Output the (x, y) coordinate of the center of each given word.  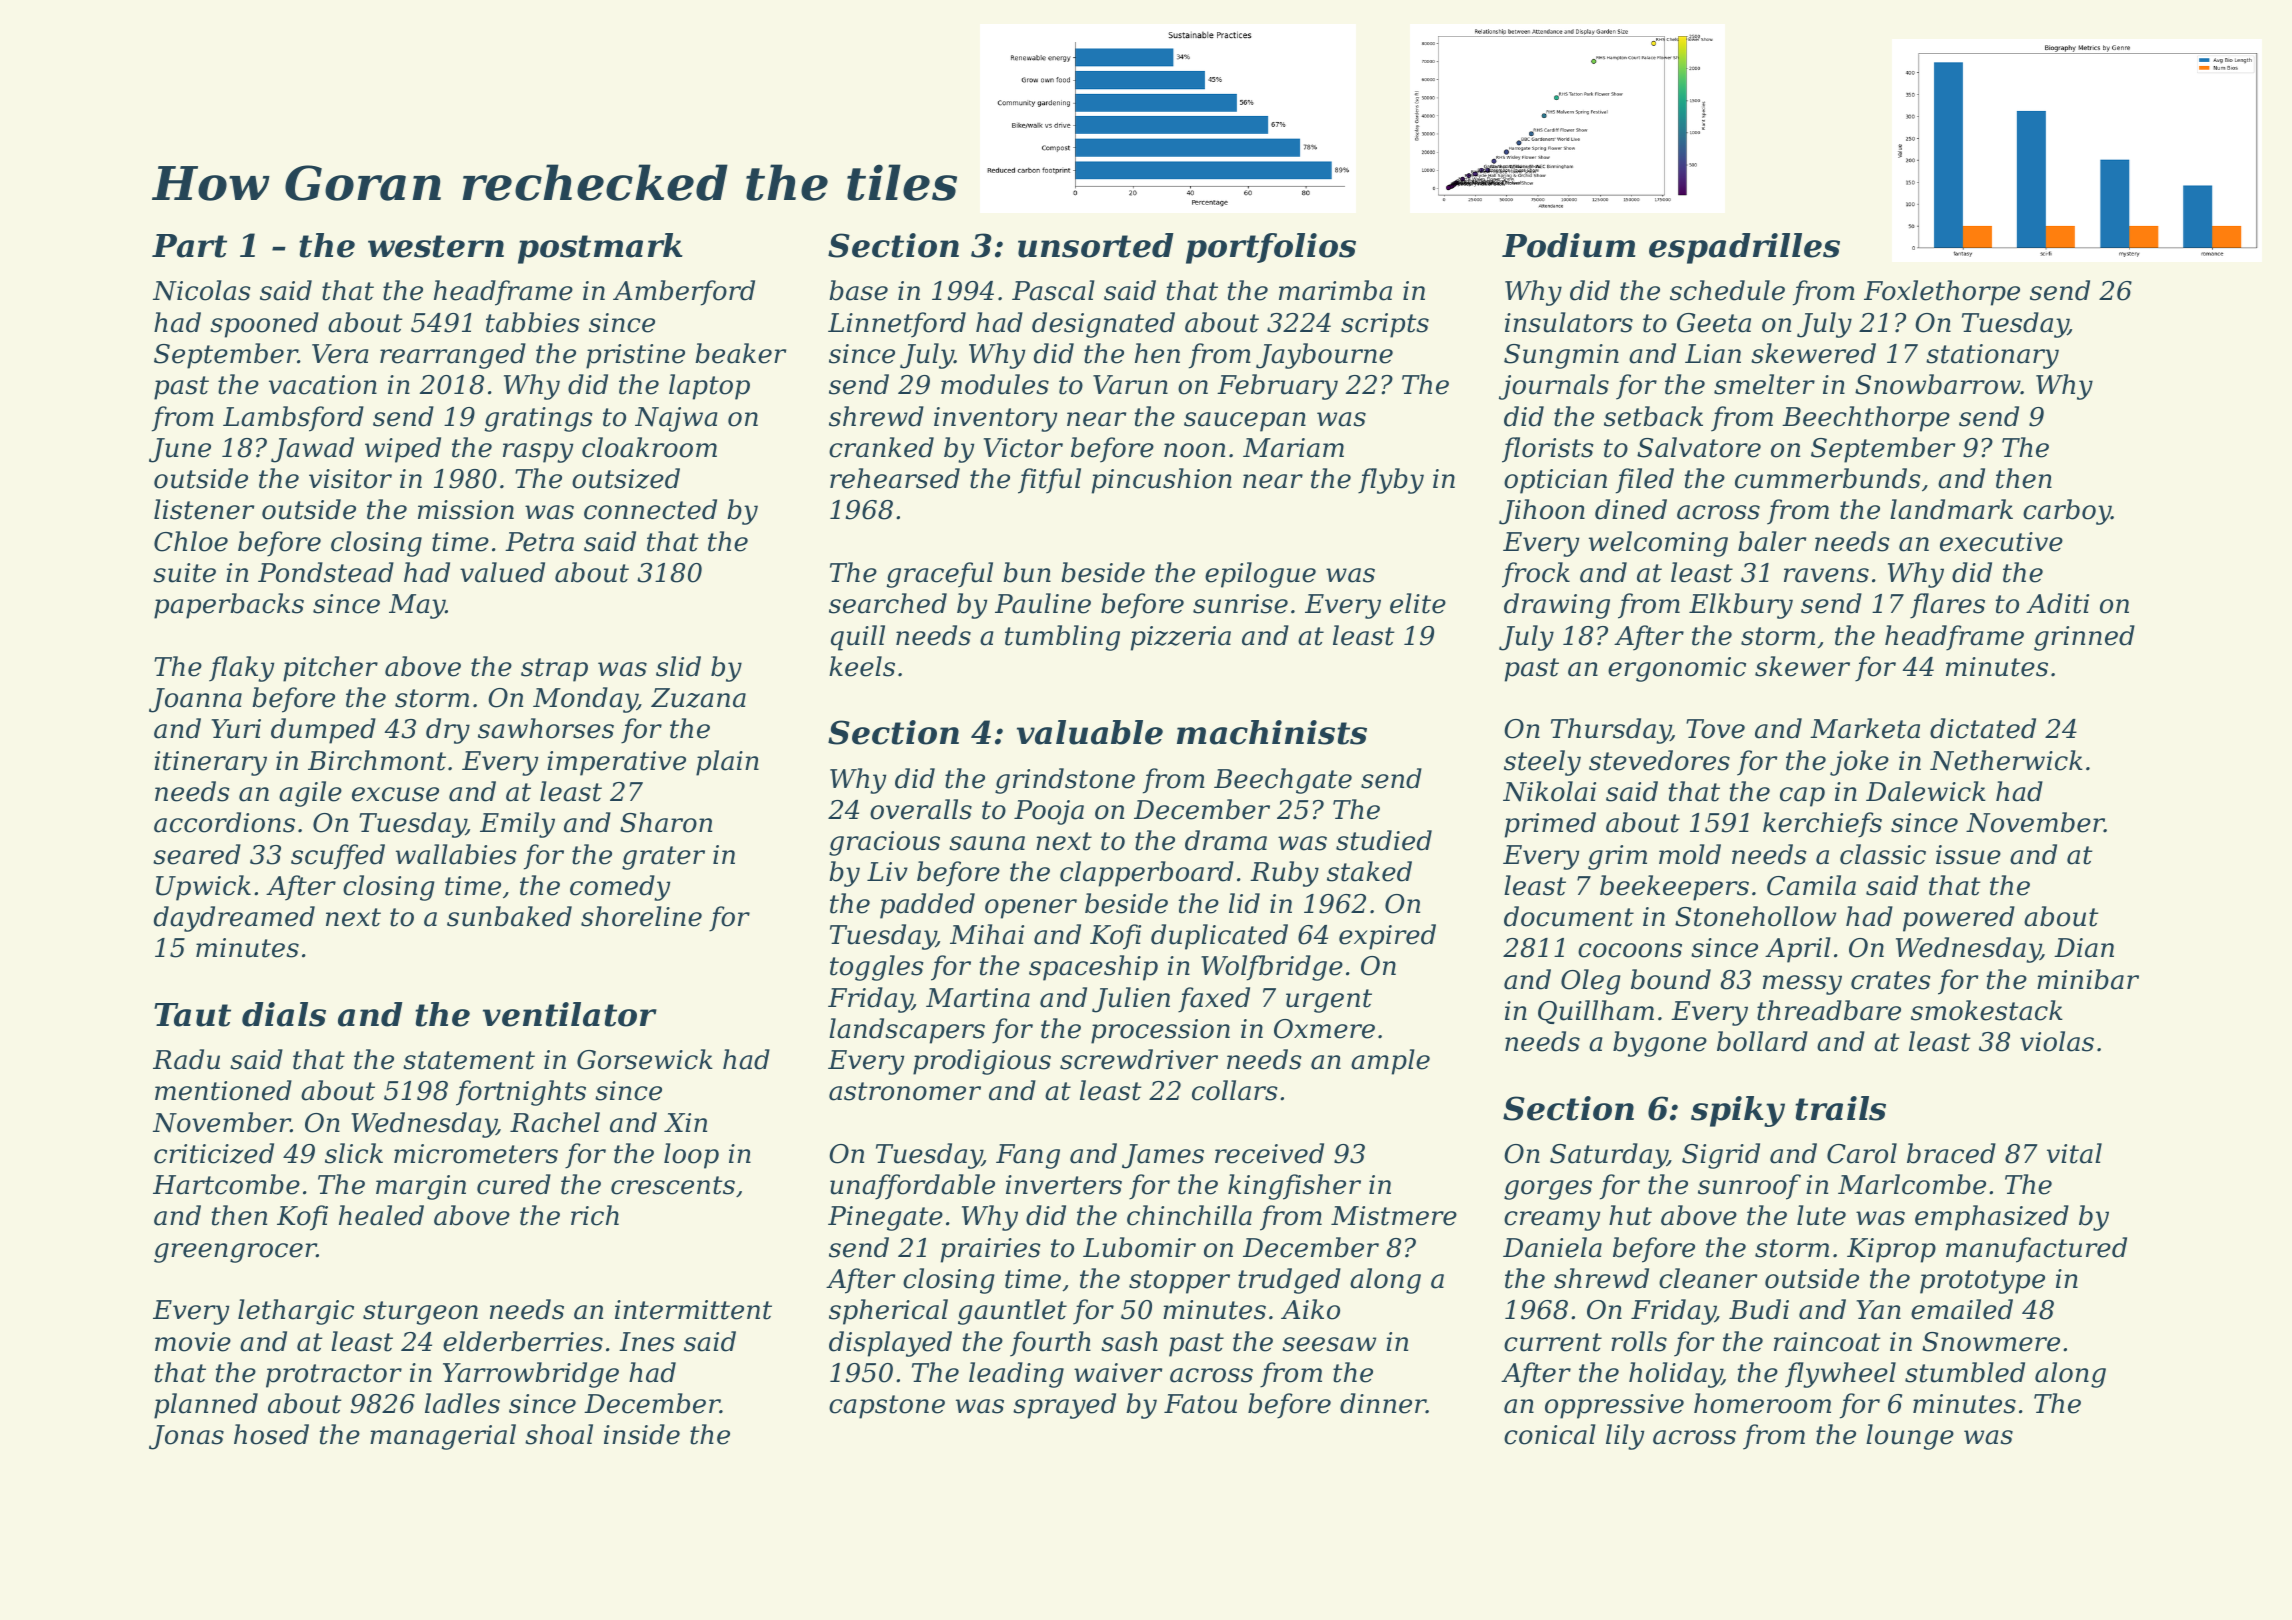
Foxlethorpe (1942, 293)
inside (642, 1434)
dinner (1383, 1403)
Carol (1862, 1153)
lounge (1910, 1437)
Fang (1028, 1156)
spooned (264, 325)
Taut (192, 1015)
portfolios (1271, 248)
